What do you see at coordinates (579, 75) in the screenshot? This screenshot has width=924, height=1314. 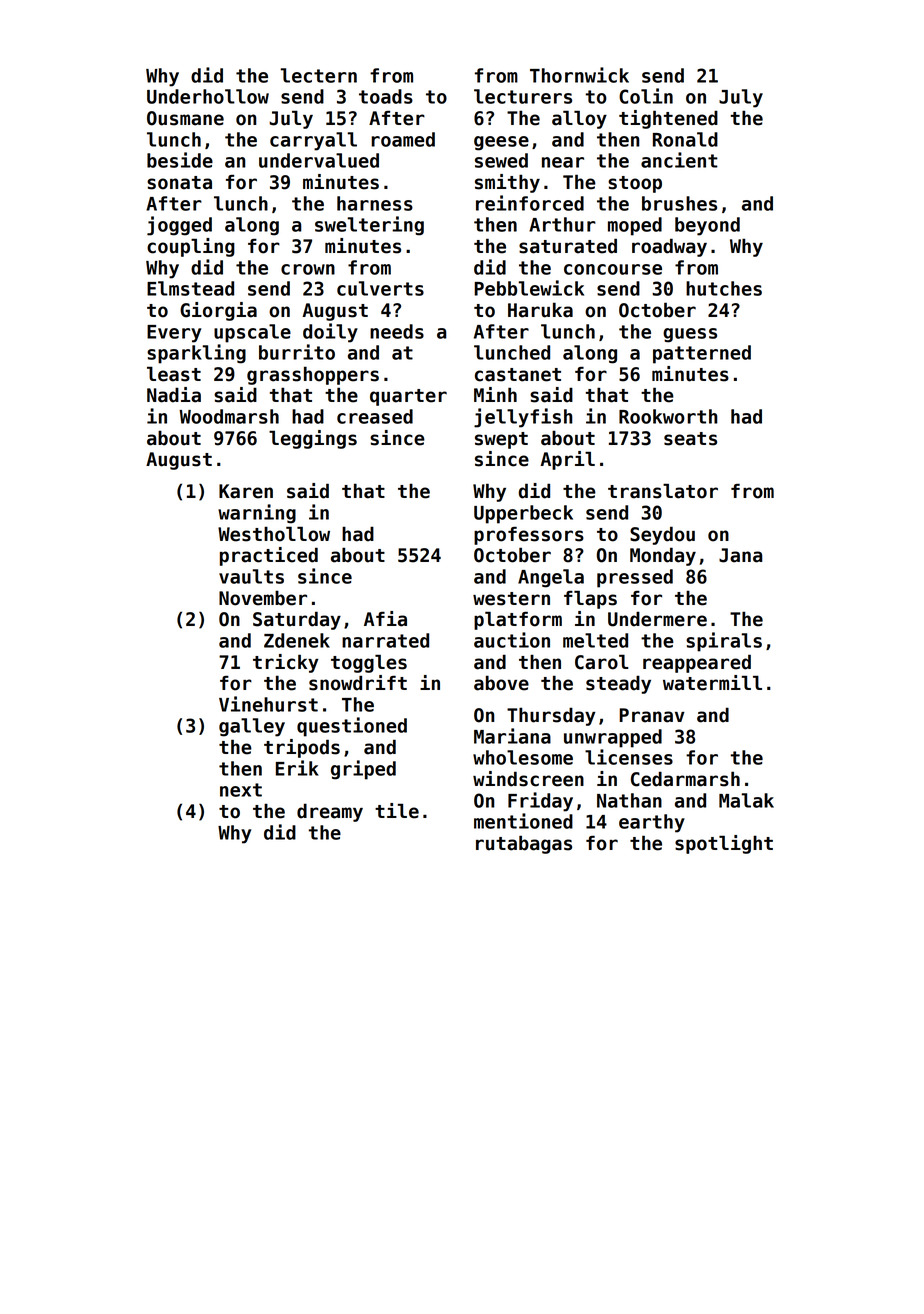 I see `Thornwick` at bounding box center [579, 75].
